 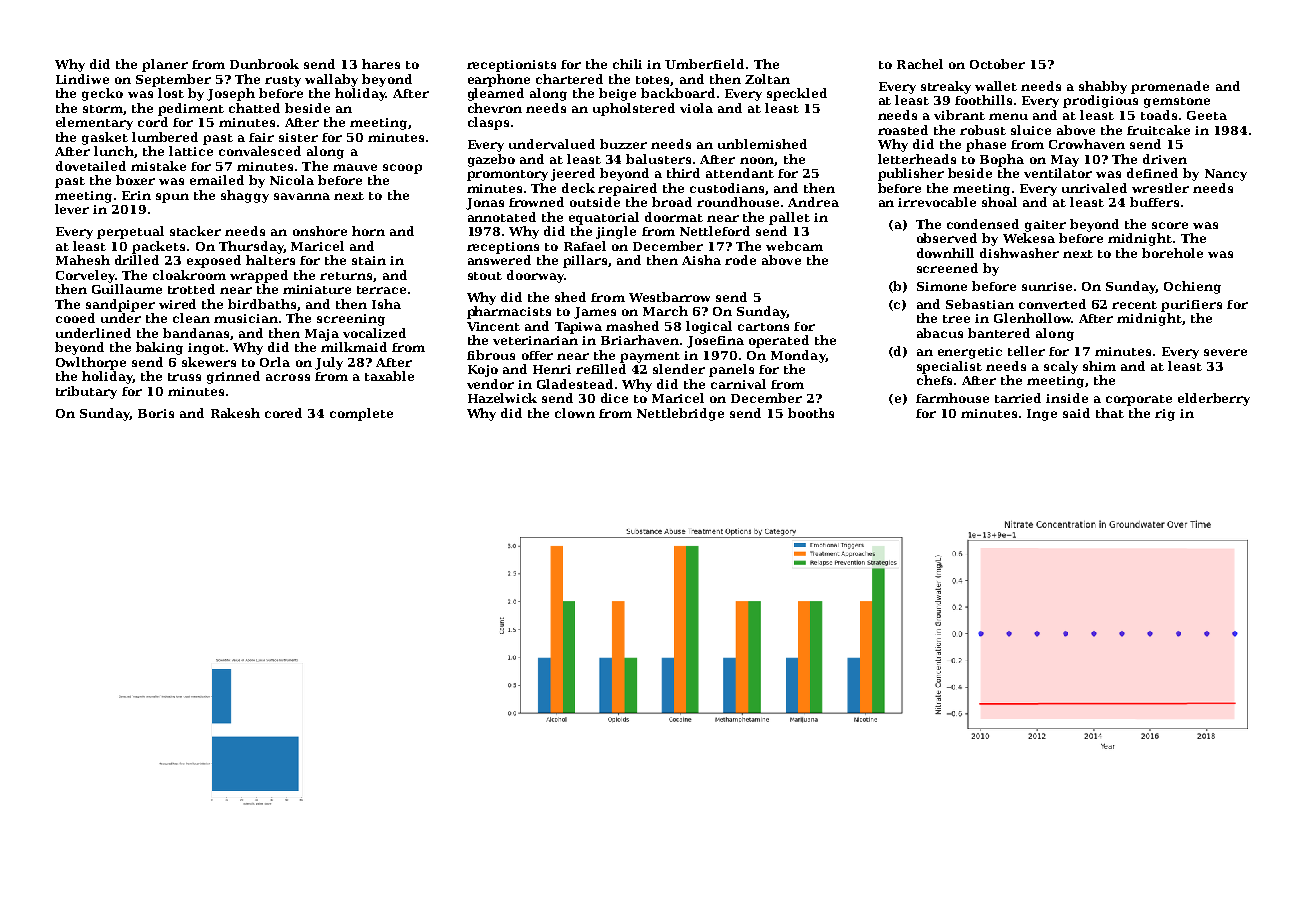 What do you see at coordinates (779, 341) in the screenshot?
I see `operated` at bounding box center [779, 341].
